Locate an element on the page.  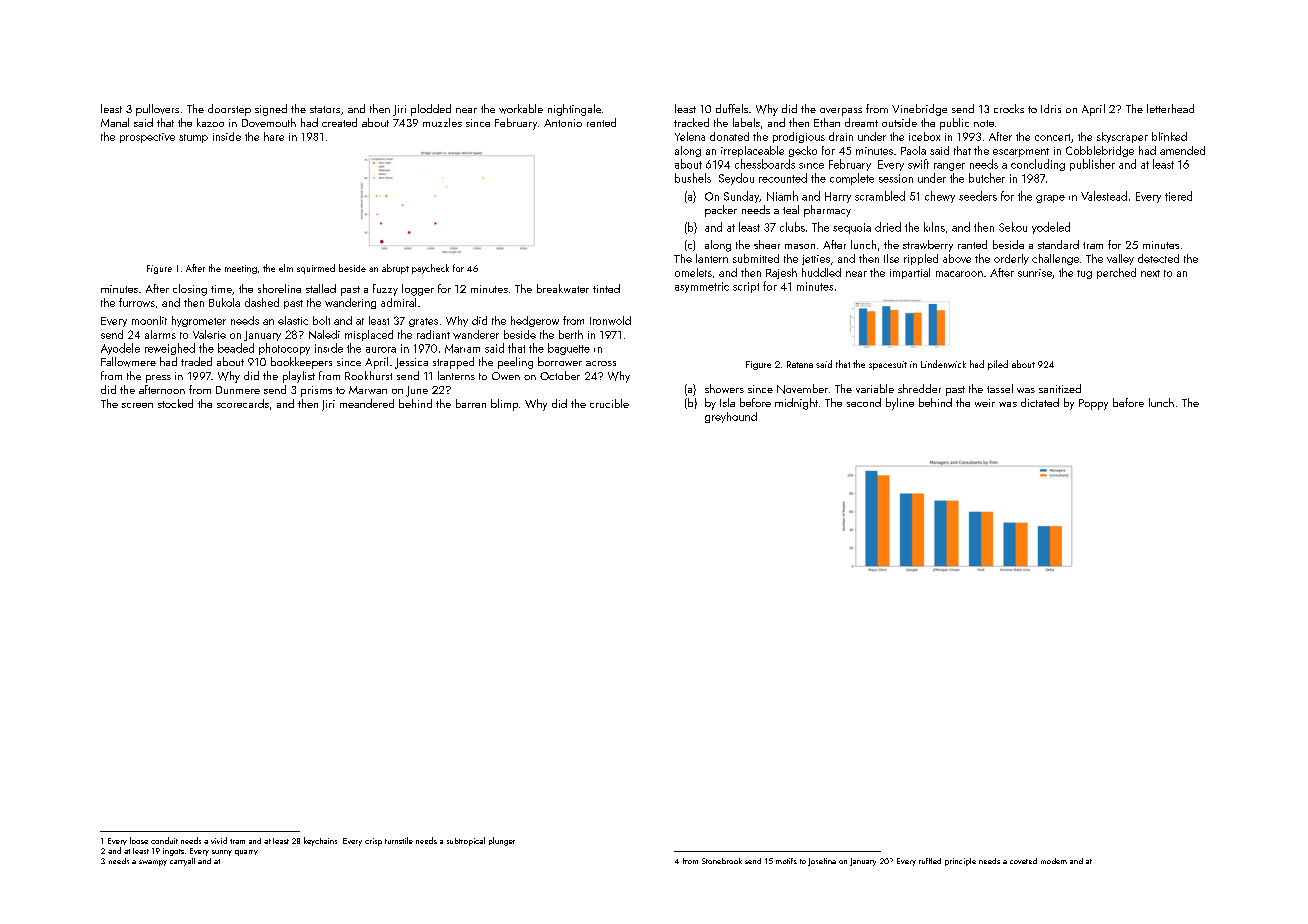
piled is located at coordinates (998, 365).
